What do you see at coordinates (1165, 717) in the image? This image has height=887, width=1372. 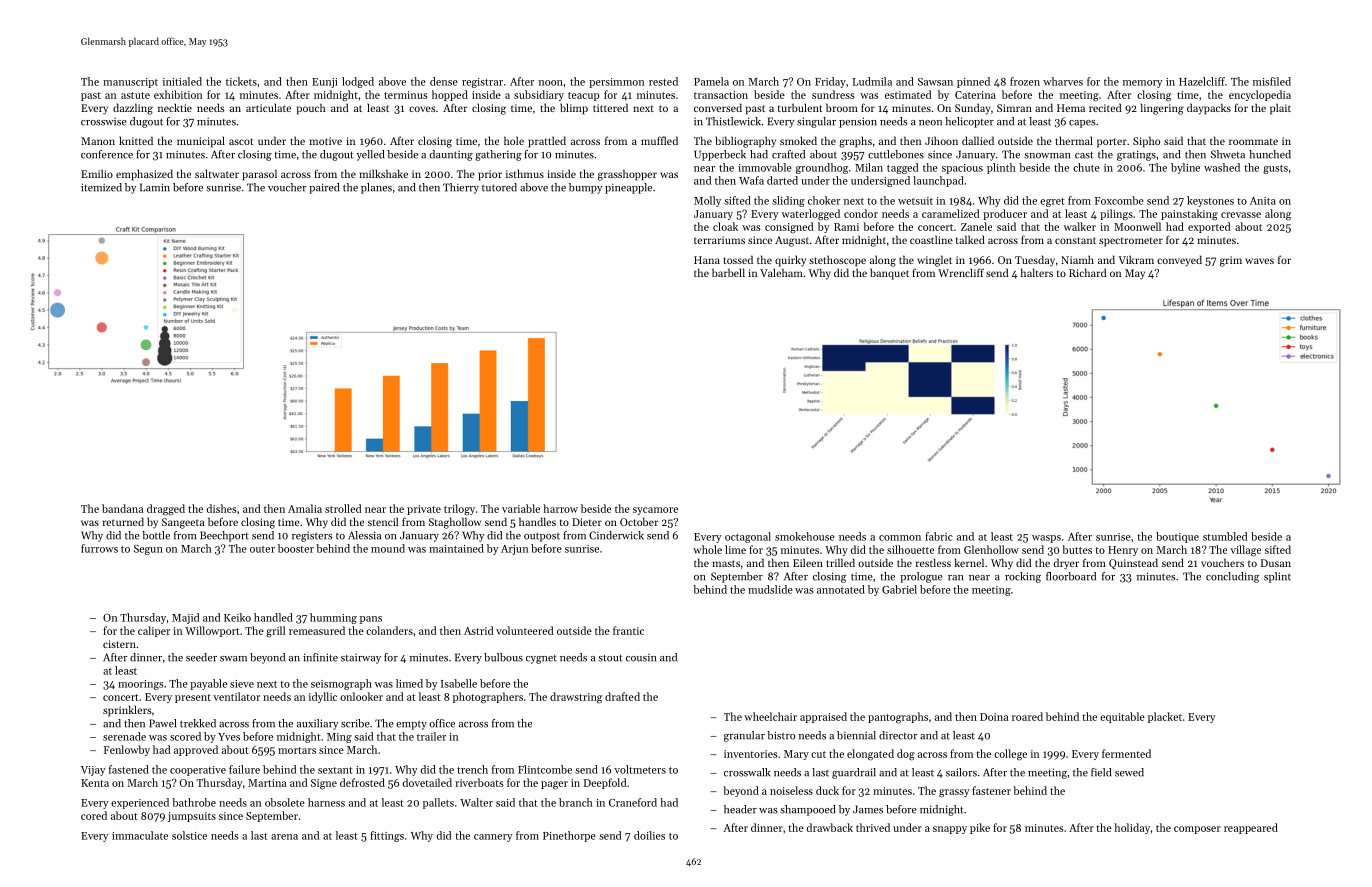 I see `placket` at bounding box center [1165, 717].
